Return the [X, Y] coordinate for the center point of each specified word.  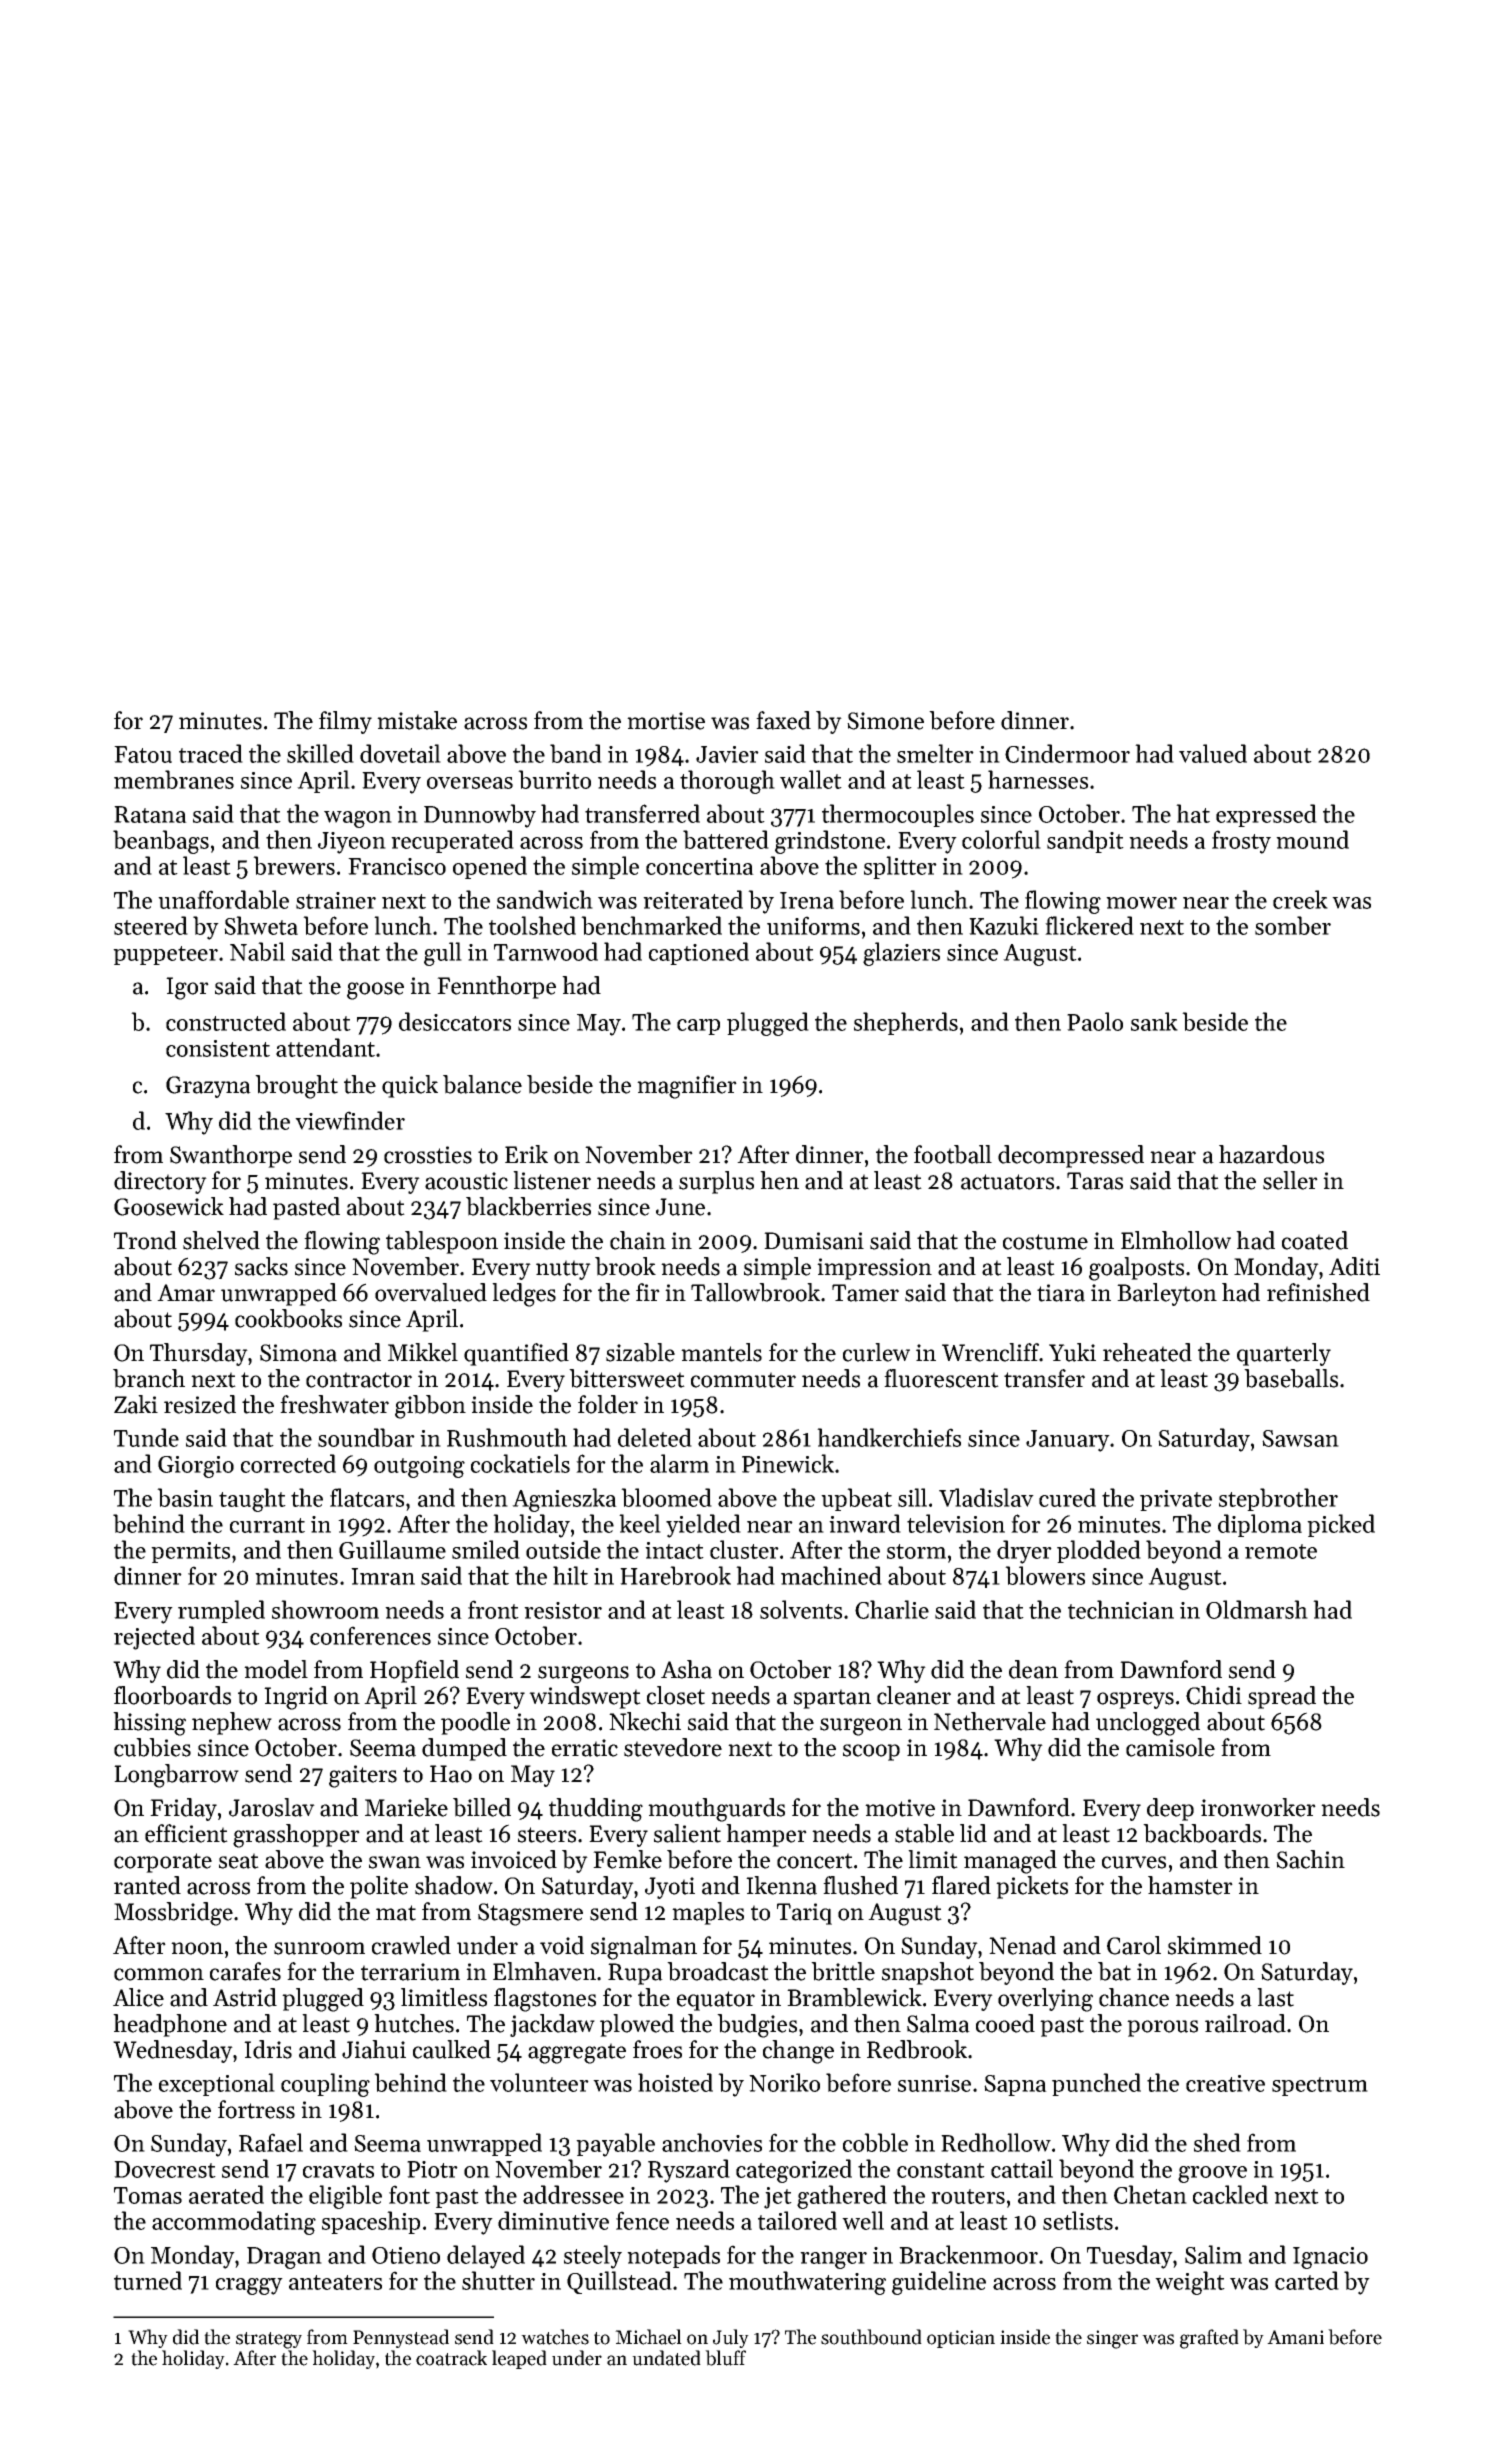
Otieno [406, 2255]
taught [252, 1500]
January [1068, 1441]
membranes [174, 779]
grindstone [830, 842]
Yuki [1072, 1352]
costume [1045, 1242]
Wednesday [173, 2051]
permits [190, 1552]
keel [640, 1523]
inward [865, 1523]
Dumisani [814, 1241]
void [562, 1945]
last [1275, 1997]
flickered [1089, 925]
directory [160, 1182]
